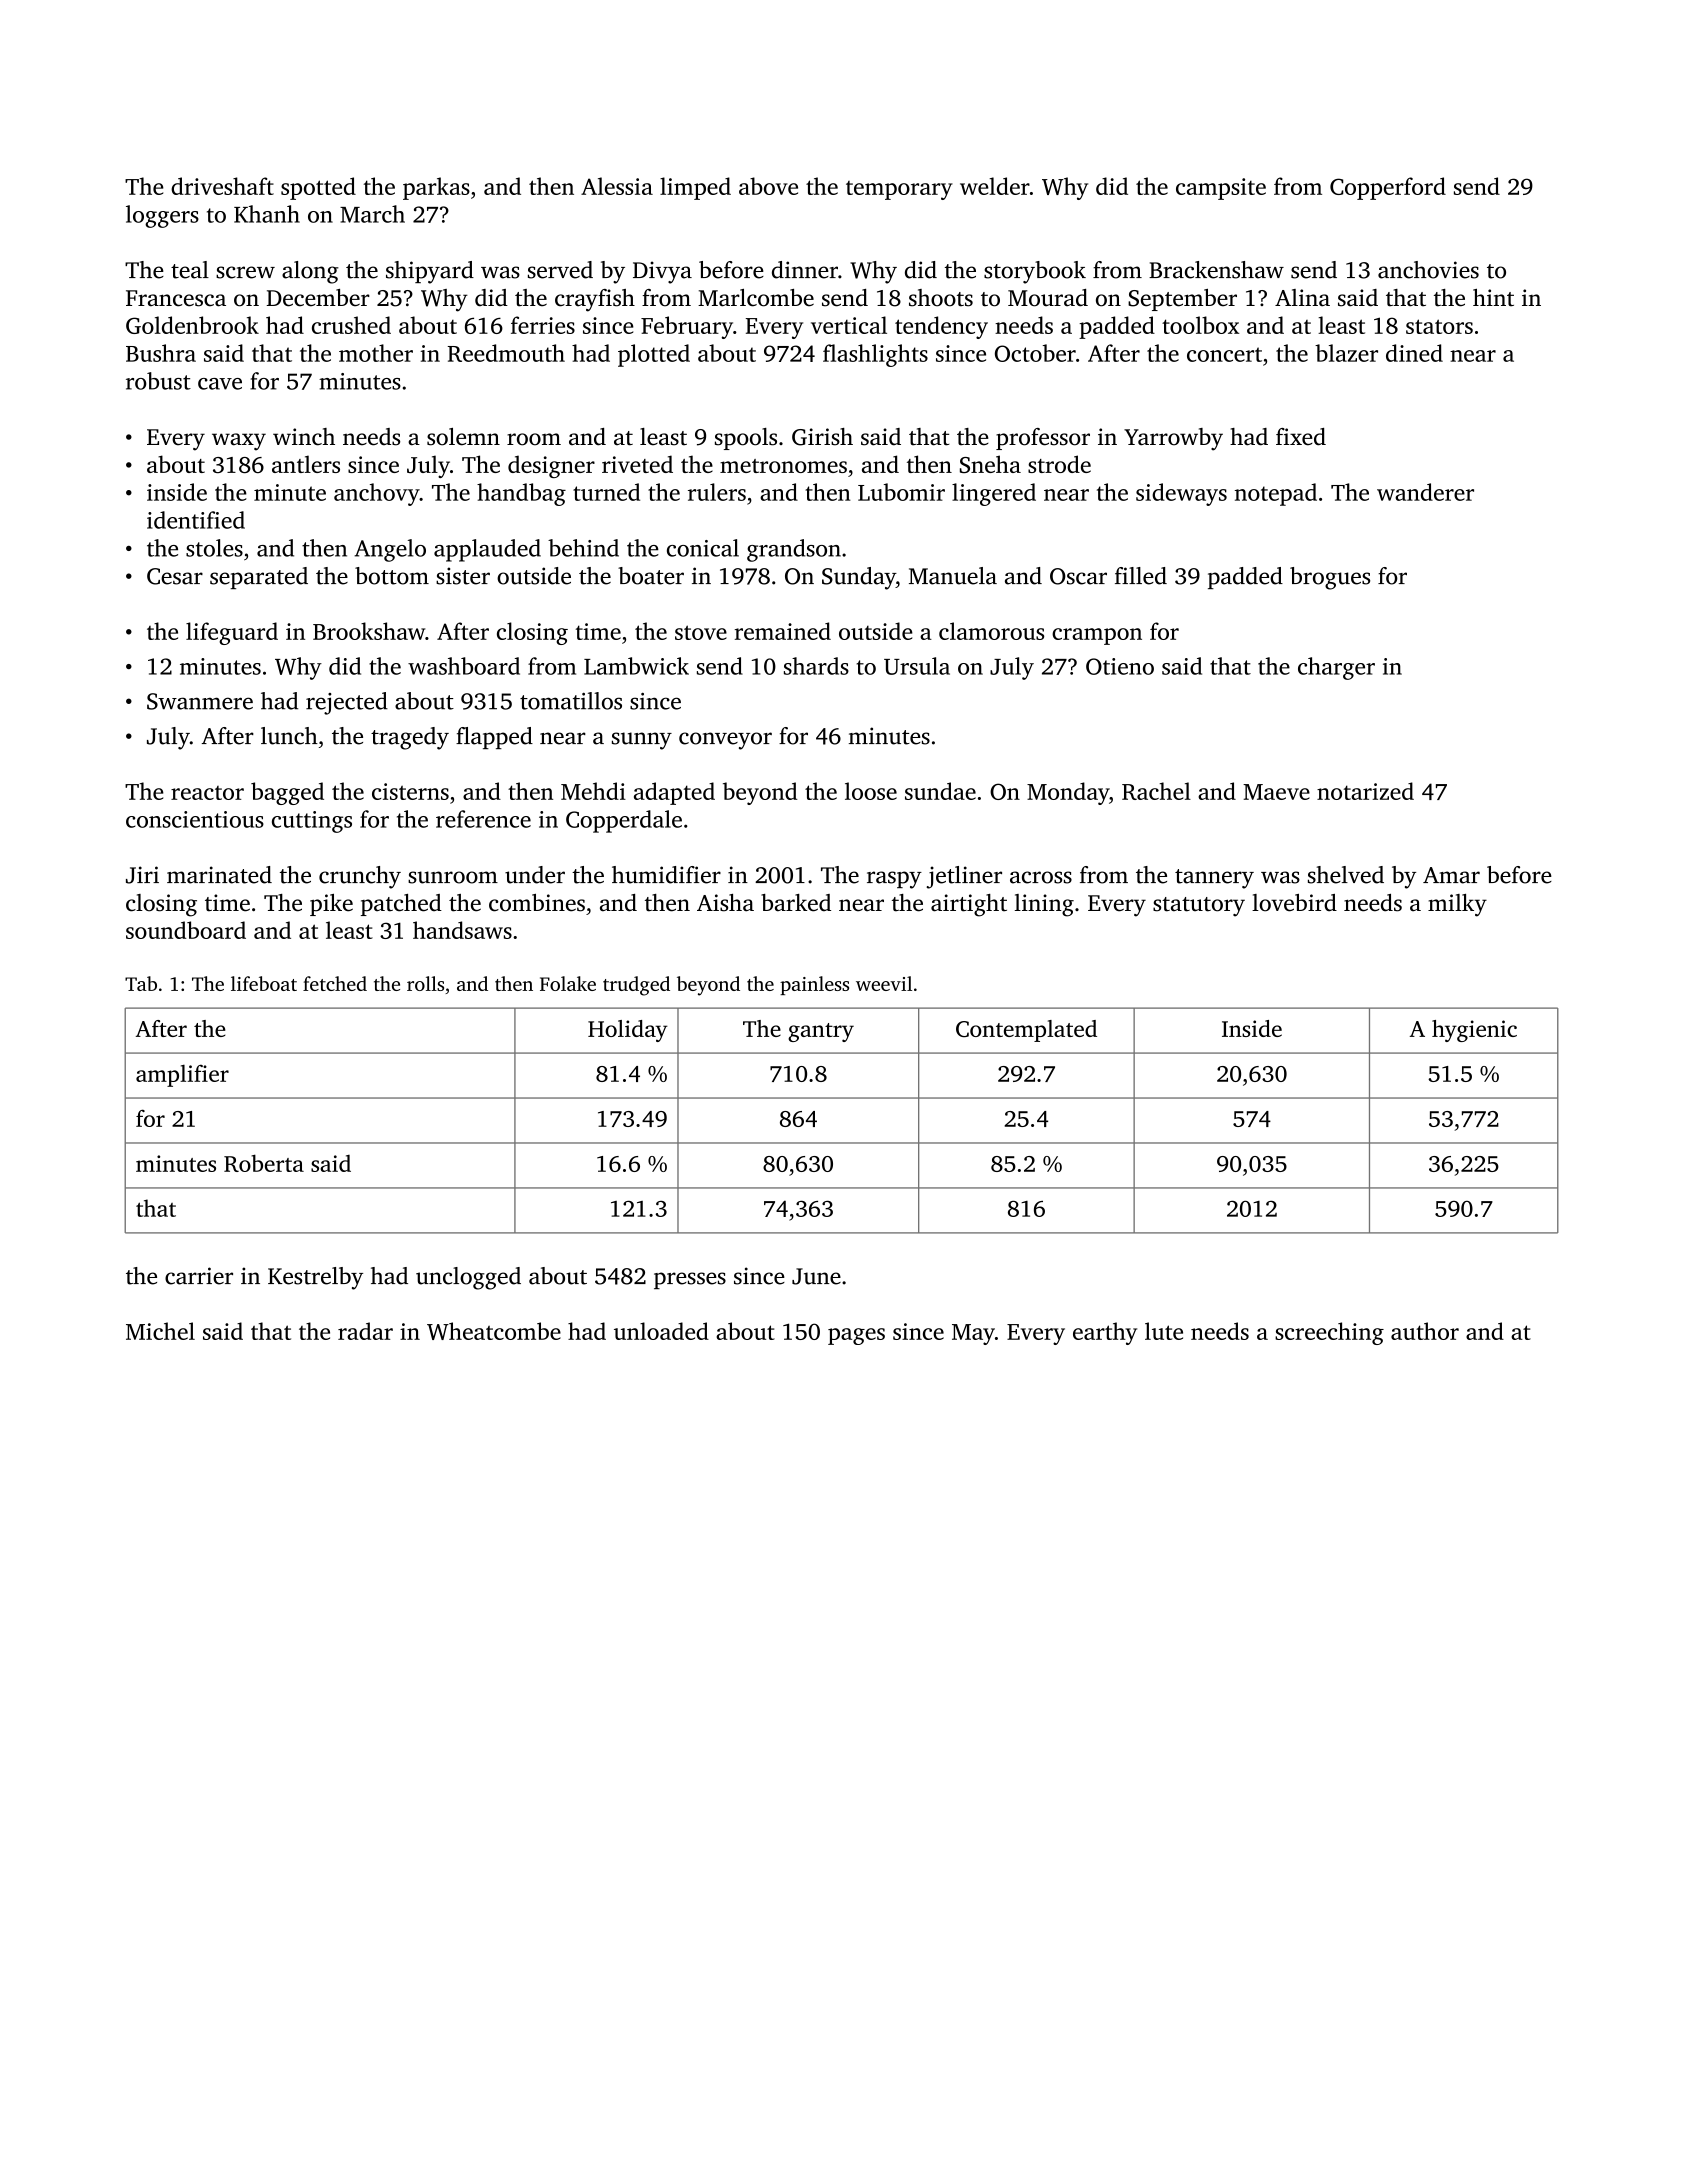 The height and width of the page is (2178, 1683). What do you see at coordinates (617, 186) in the page?
I see `Alessia` at bounding box center [617, 186].
